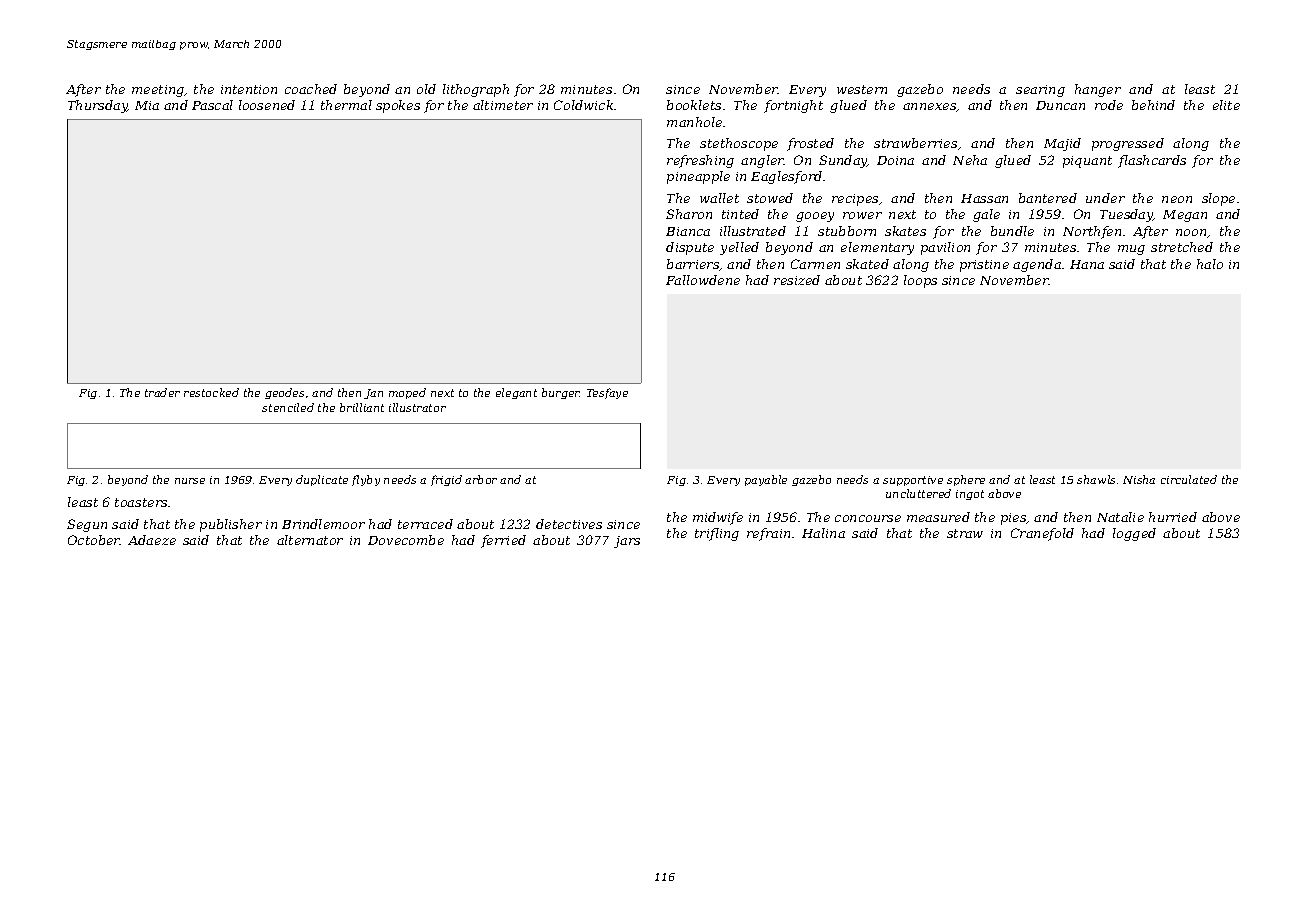  Describe the element at coordinates (190, 481) in the screenshot. I see `nurse` at that location.
